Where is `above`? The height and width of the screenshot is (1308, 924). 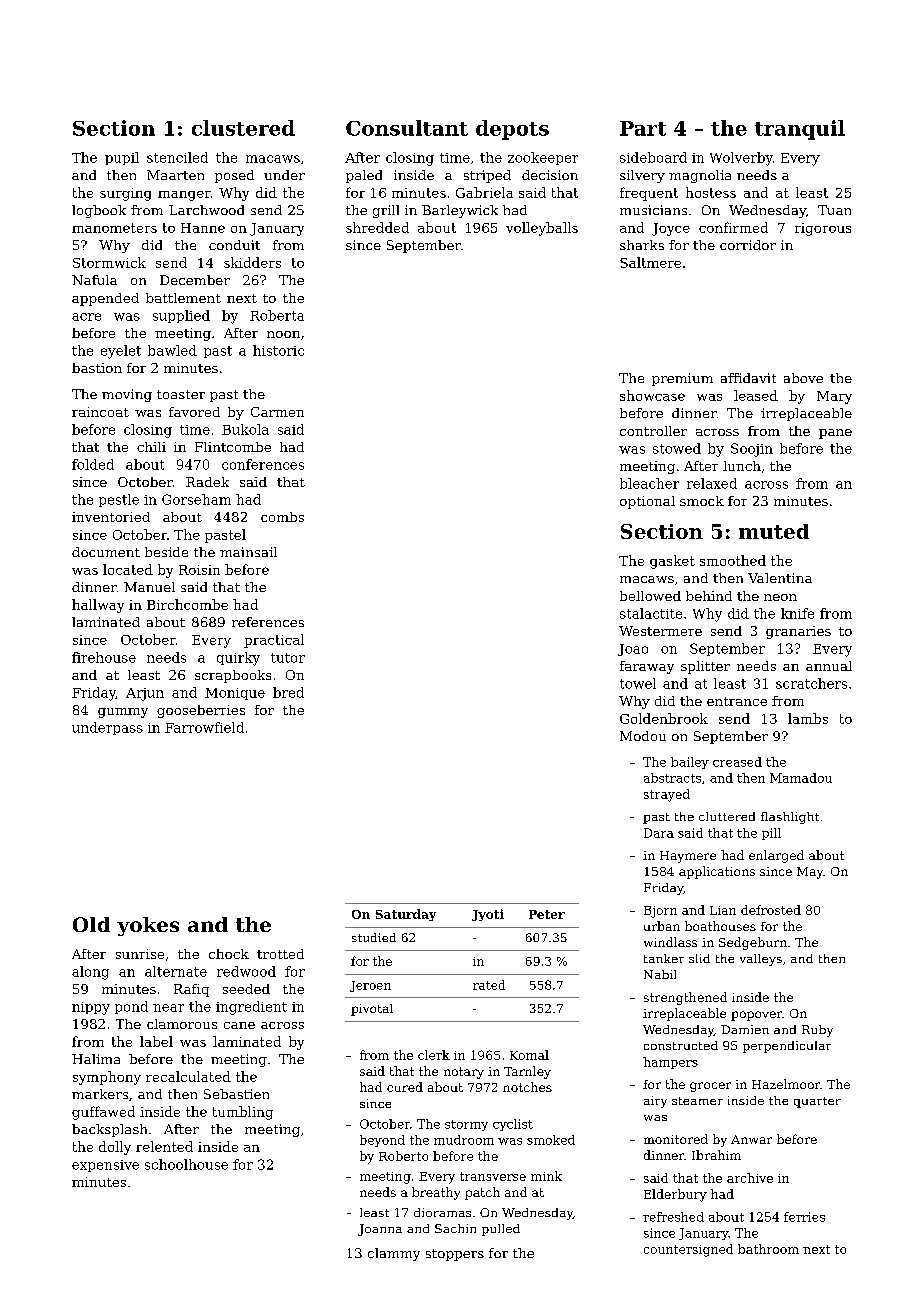 above is located at coordinates (803, 378).
